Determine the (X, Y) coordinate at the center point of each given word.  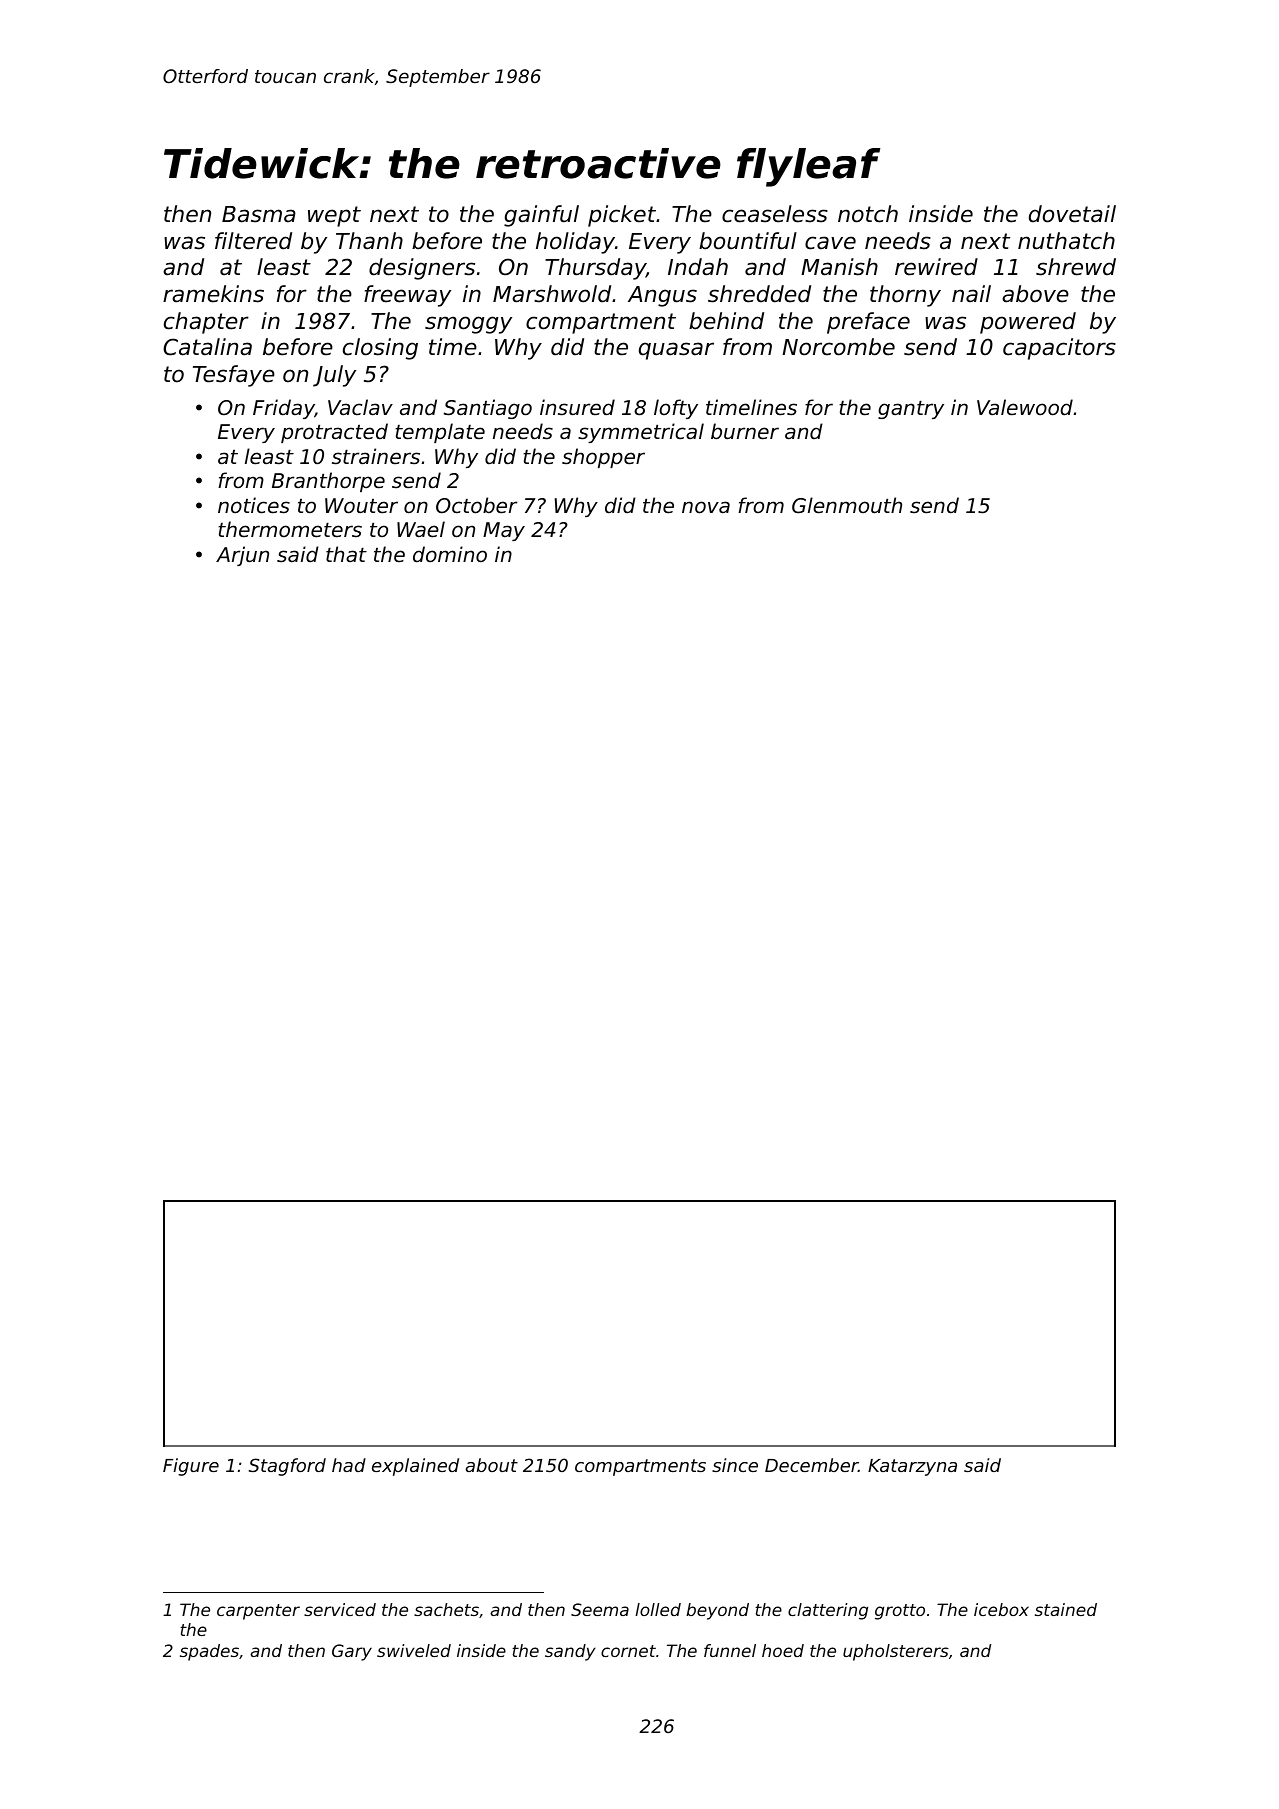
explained (415, 1467)
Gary (352, 1652)
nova (706, 507)
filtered (253, 241)
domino (450, 554)
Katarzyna (912, 1467)
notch (868, 214)
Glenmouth (847, 505)
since (735, 1465)
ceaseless (775, 214)
